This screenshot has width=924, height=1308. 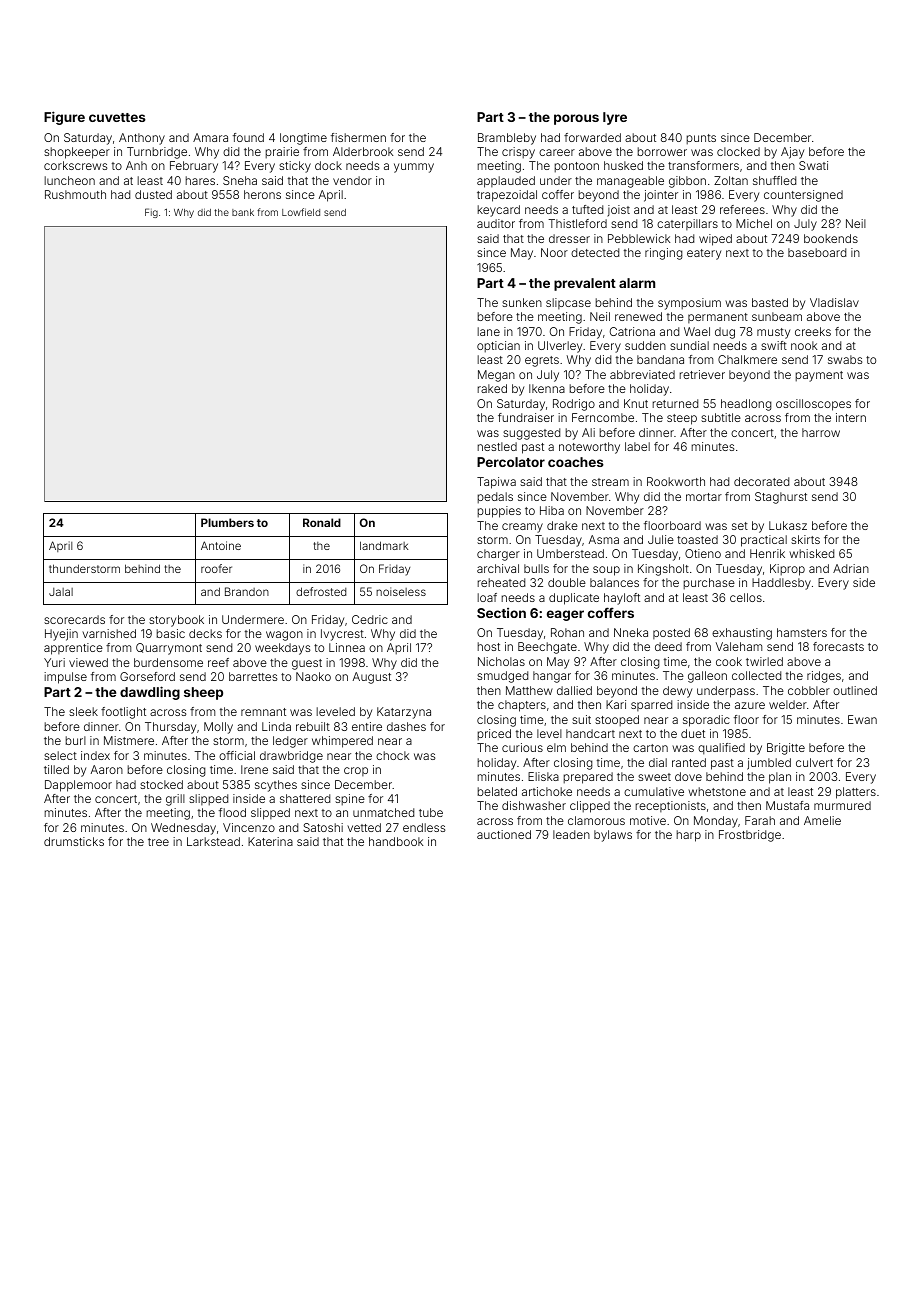 What do you see at coordinates (227, 522) in the screenshot?
I see `Plumbers` at bounding box center [227, 522].
